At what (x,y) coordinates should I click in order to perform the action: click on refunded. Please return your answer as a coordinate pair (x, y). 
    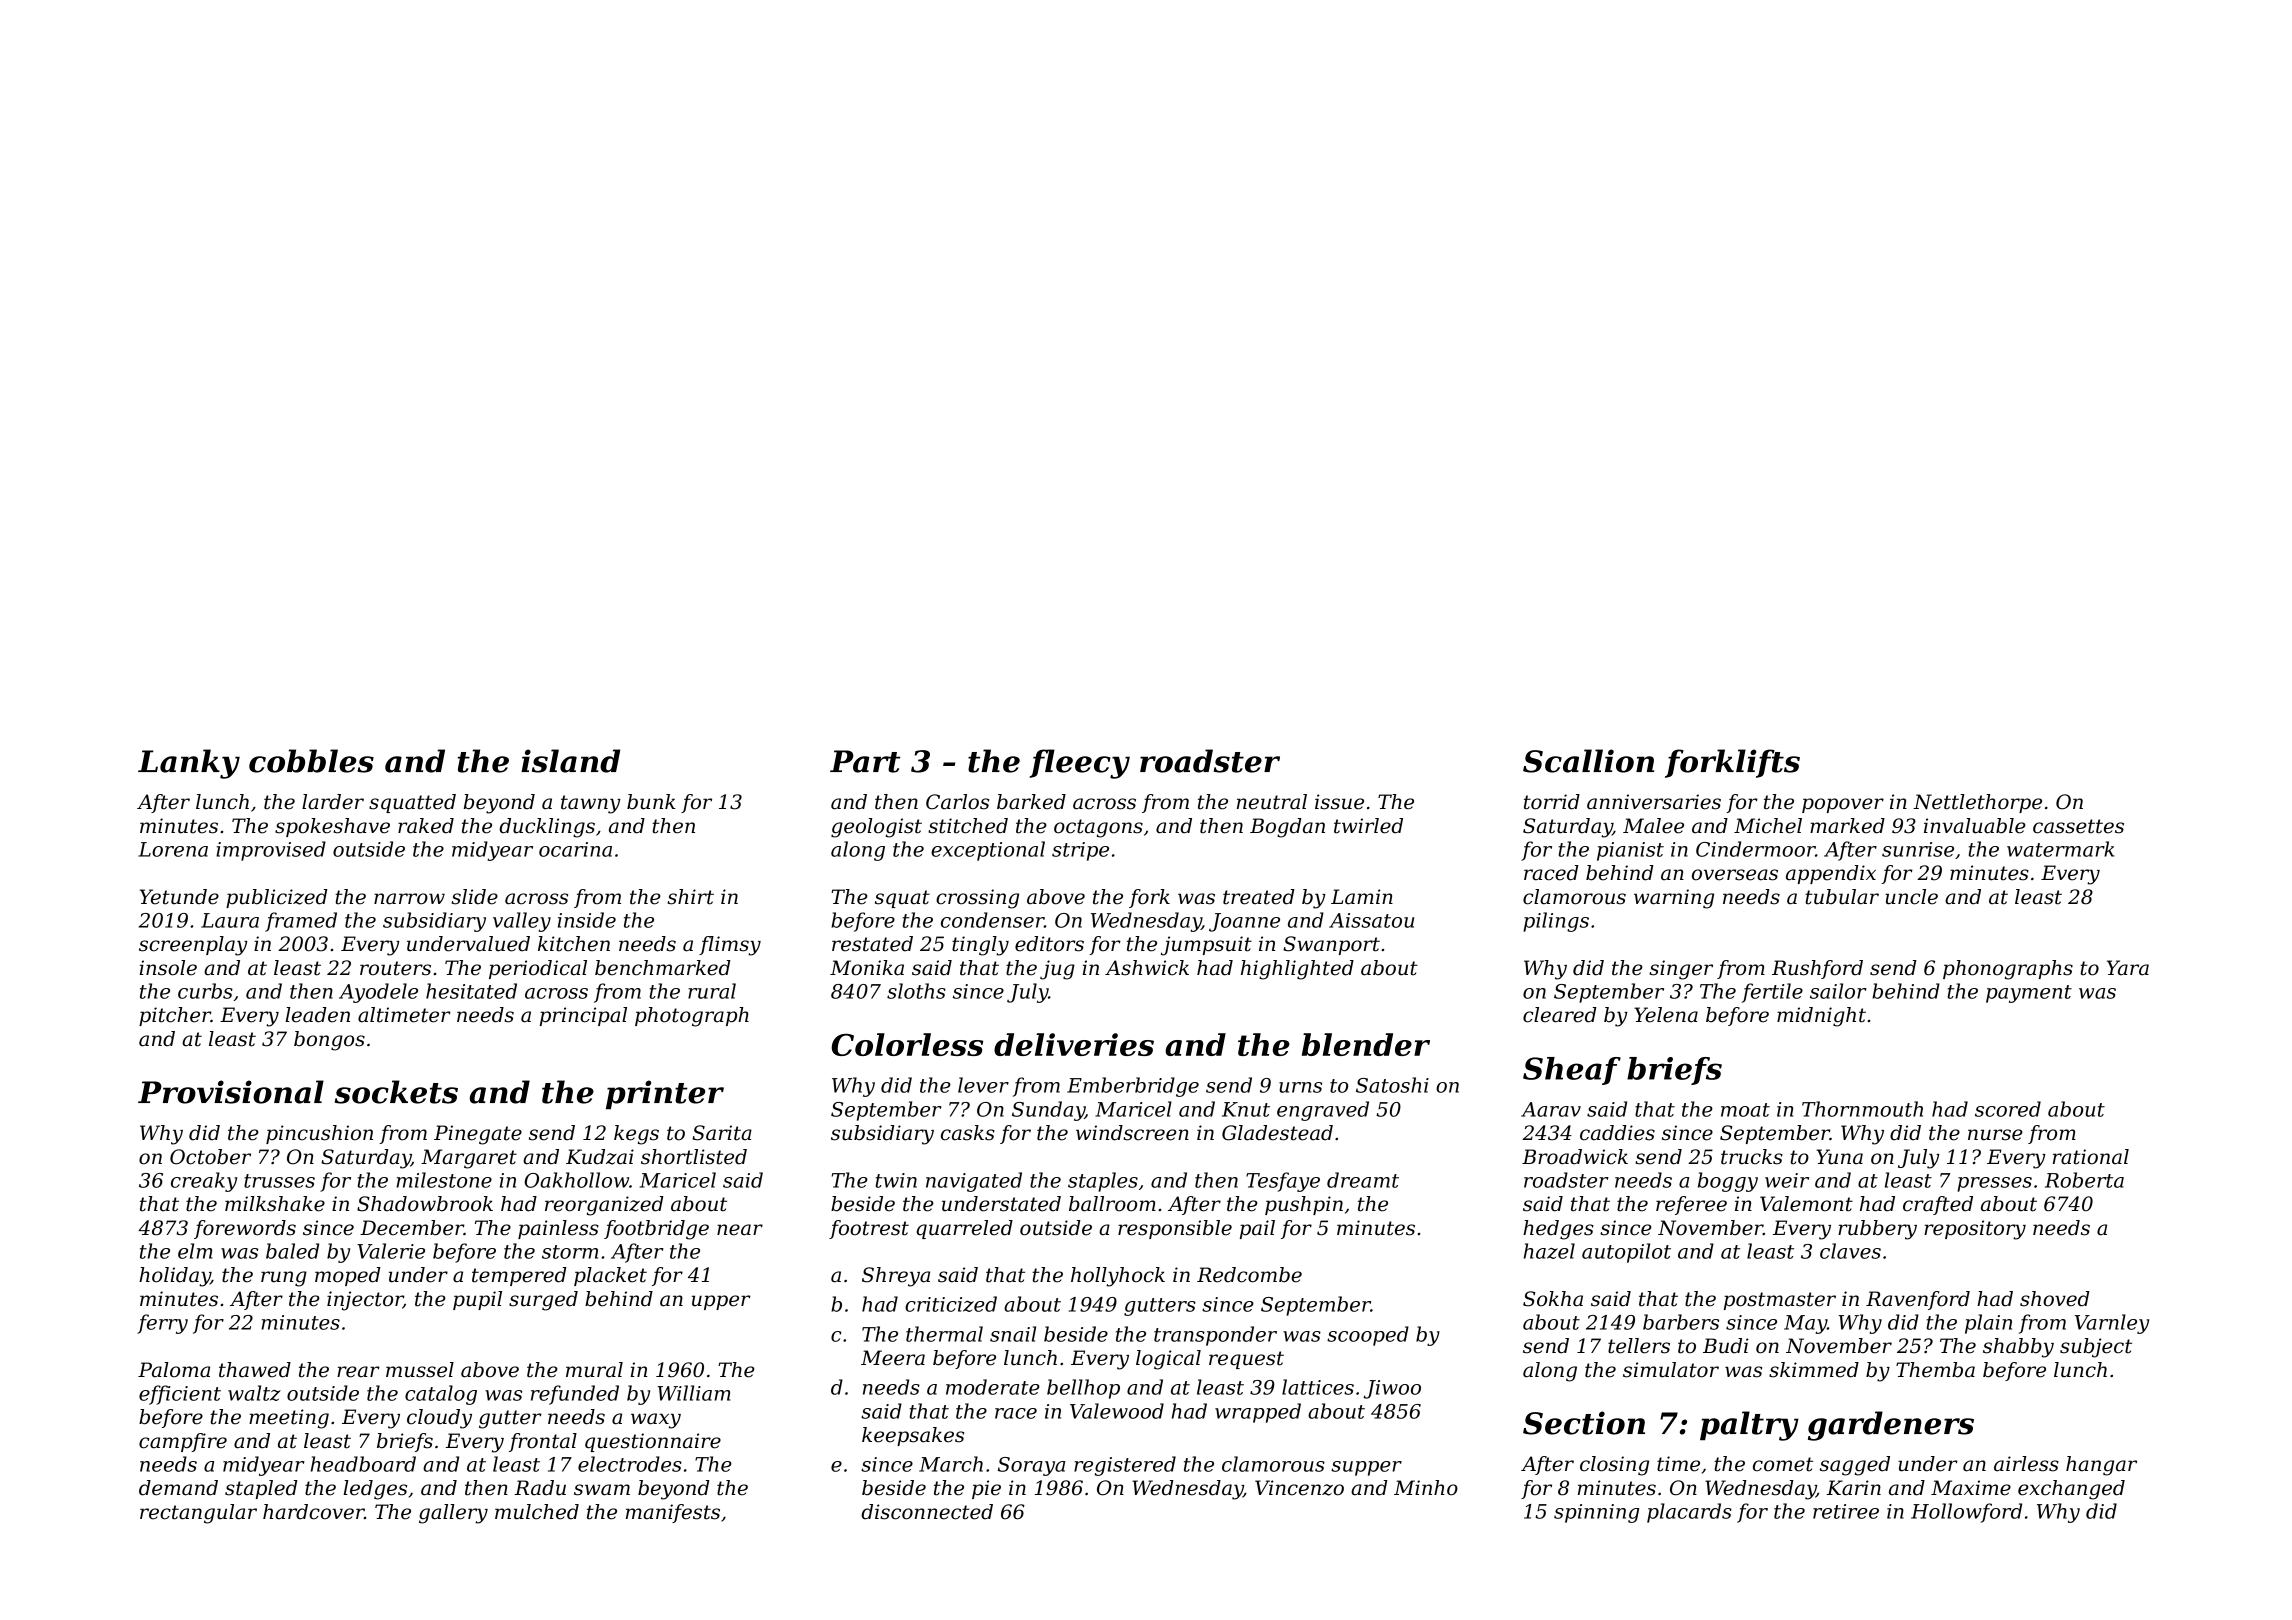
    Looking at the image, I should click on (575, 1395).
